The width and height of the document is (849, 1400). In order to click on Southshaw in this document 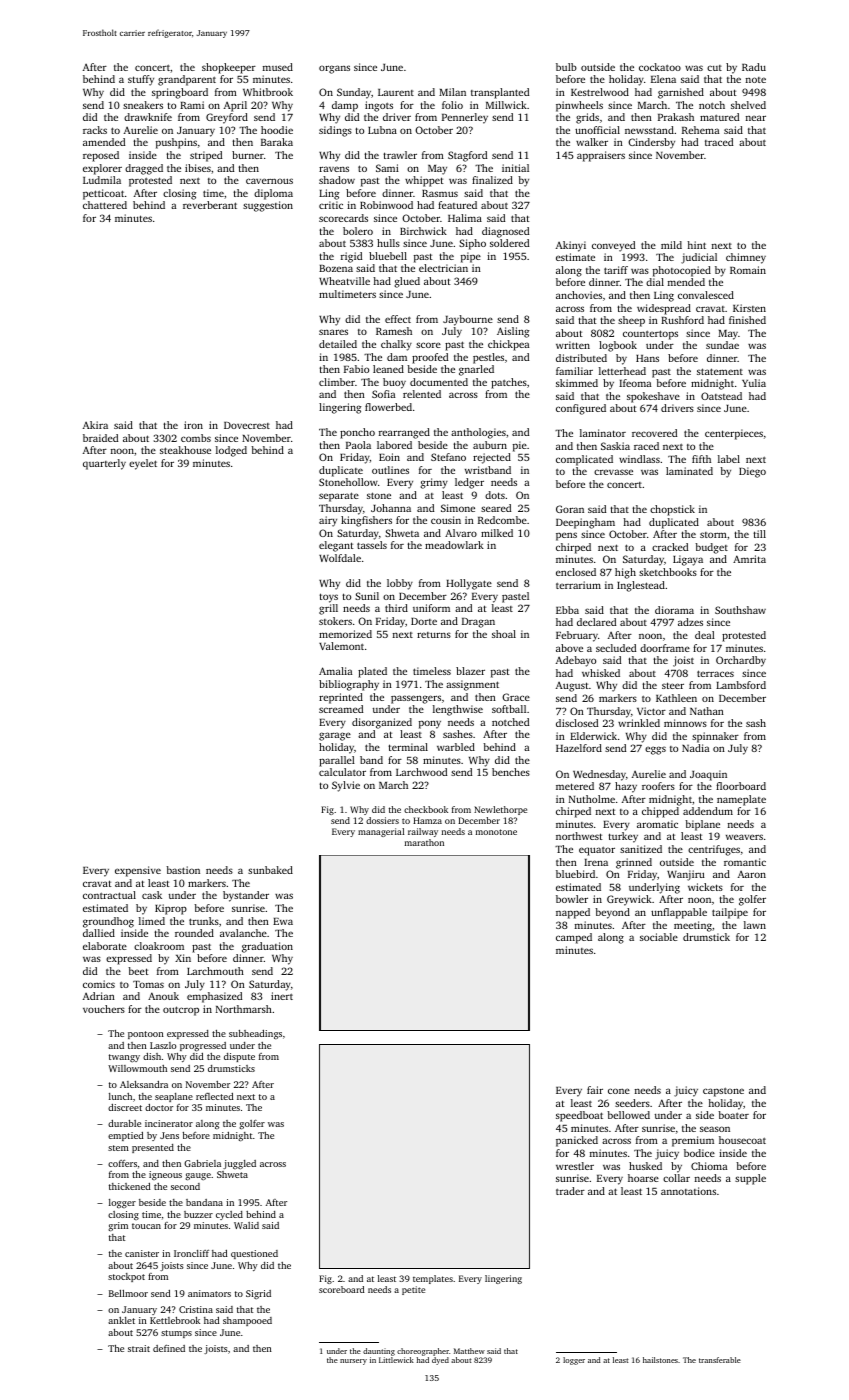, I will do `click(740, 610)`.
